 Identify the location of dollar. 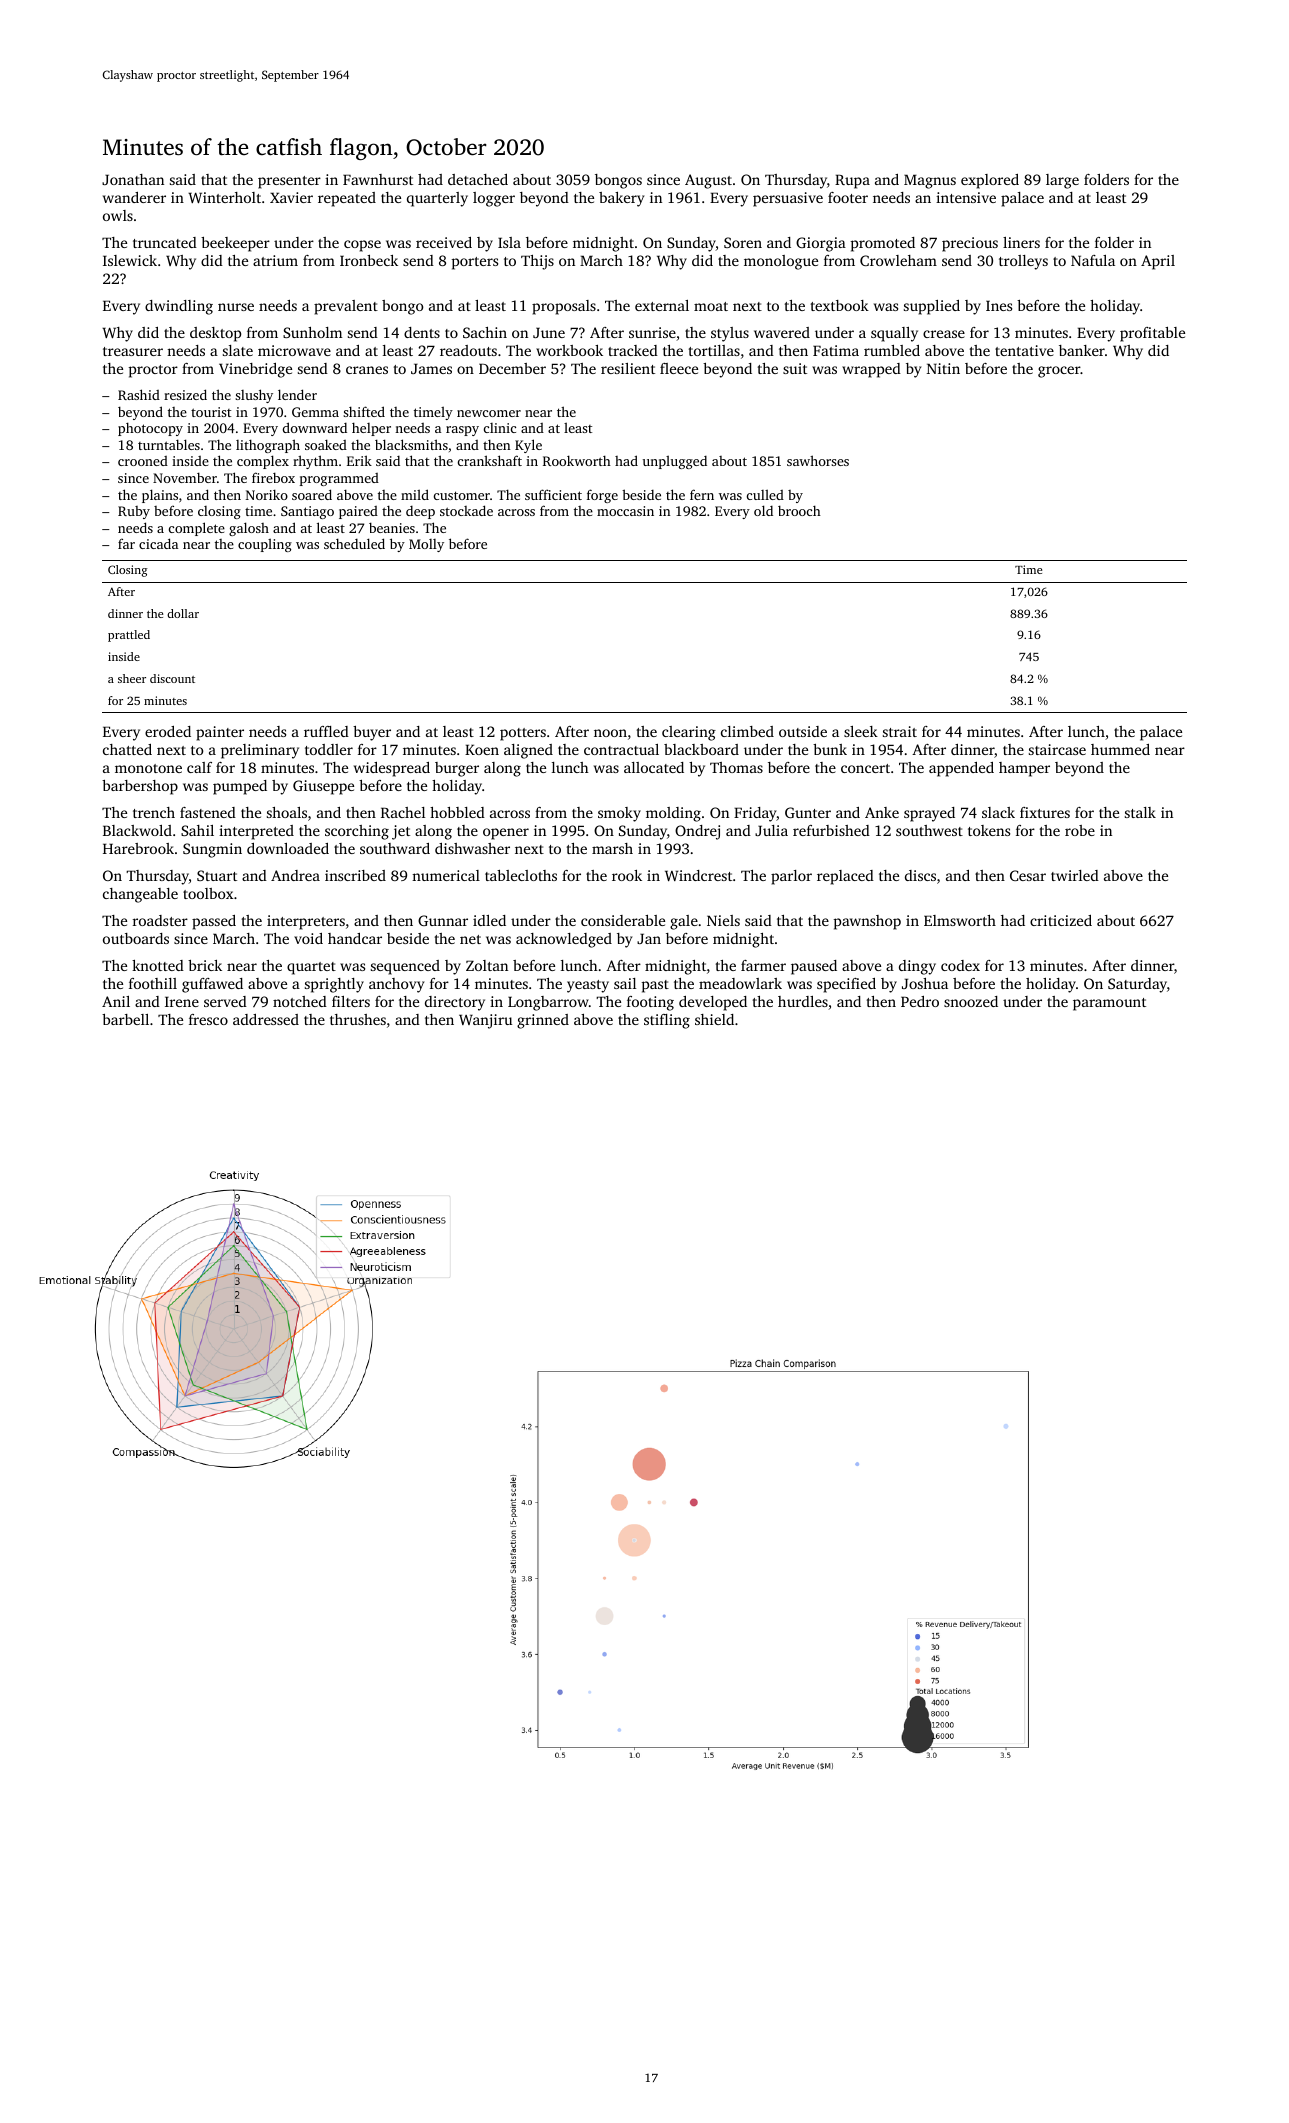
(183, 613).
